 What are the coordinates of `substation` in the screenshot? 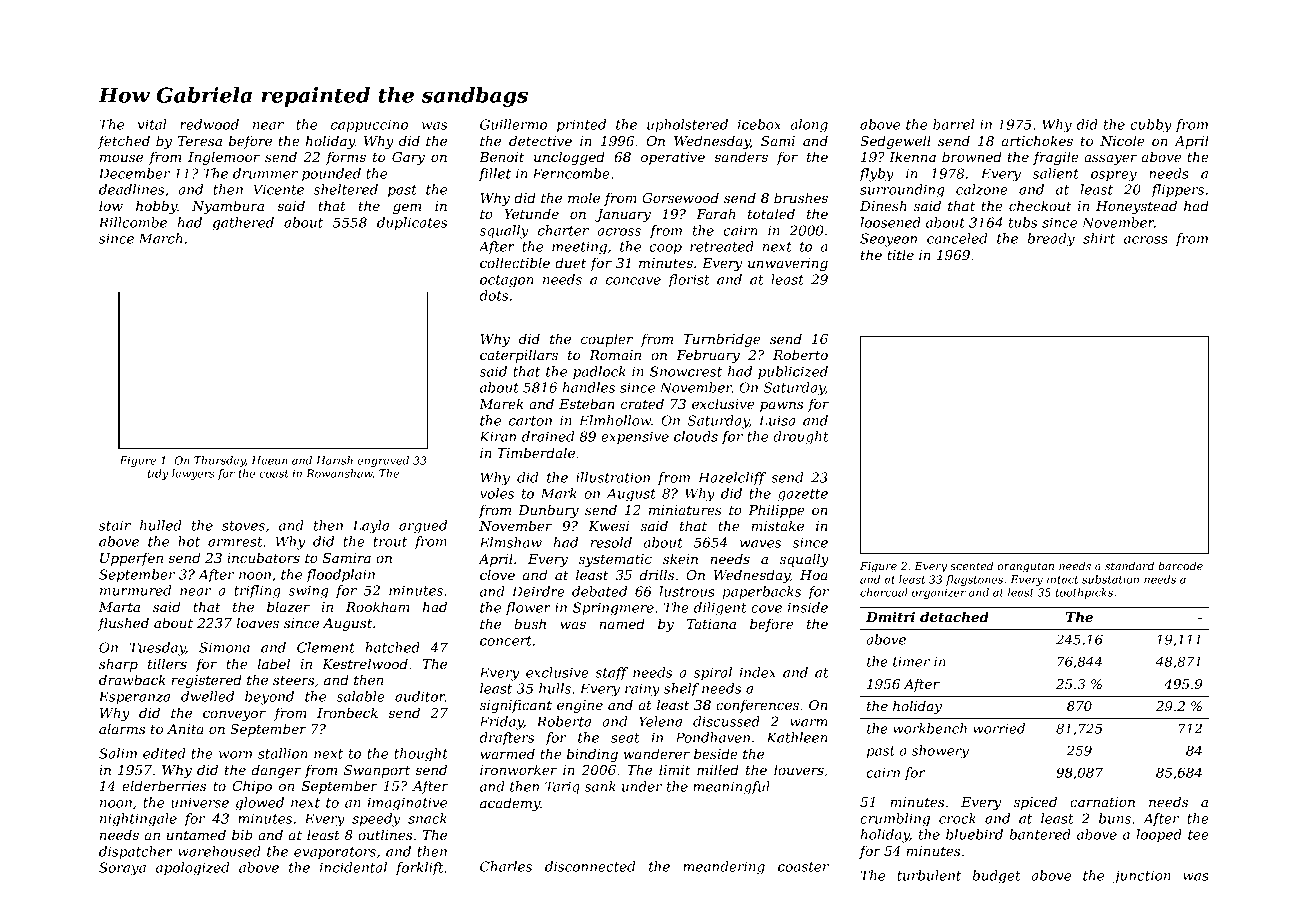 It's located at (1110, 579).
